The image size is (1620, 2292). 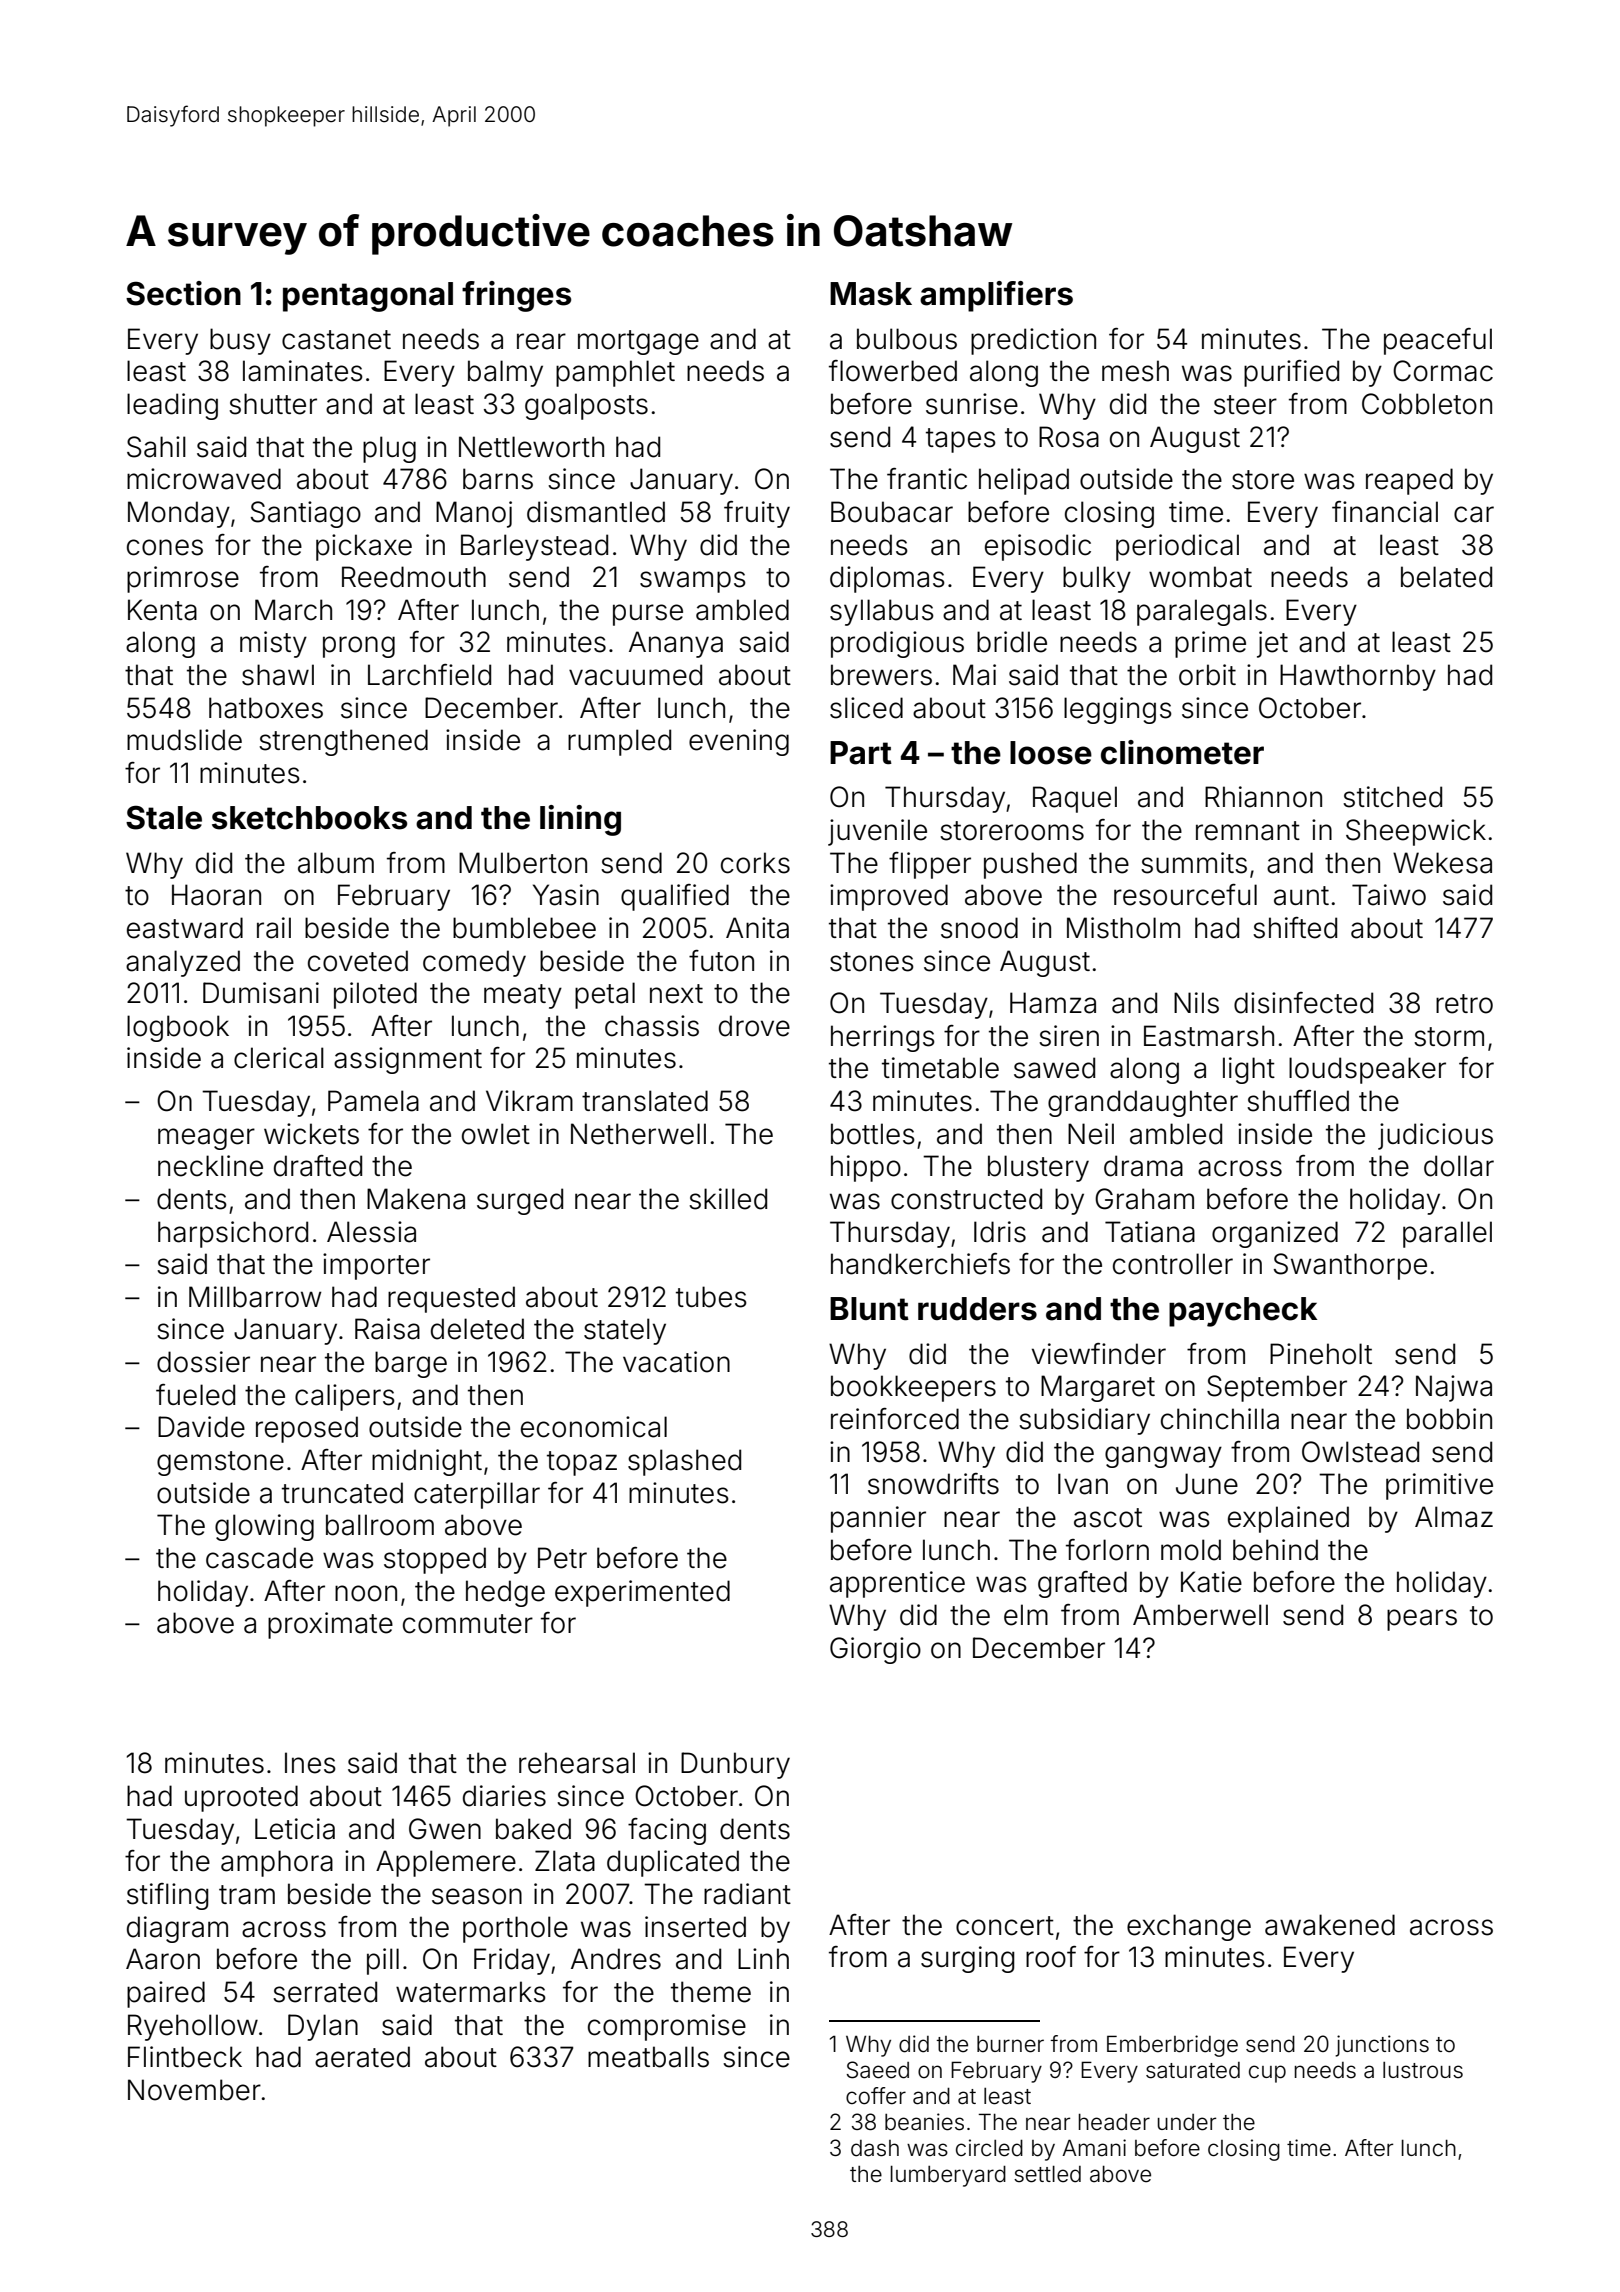 What do you see at coordinates (893, 371) in the screenshot?
I see `flowerbed` at bounding box center [893, 371].
